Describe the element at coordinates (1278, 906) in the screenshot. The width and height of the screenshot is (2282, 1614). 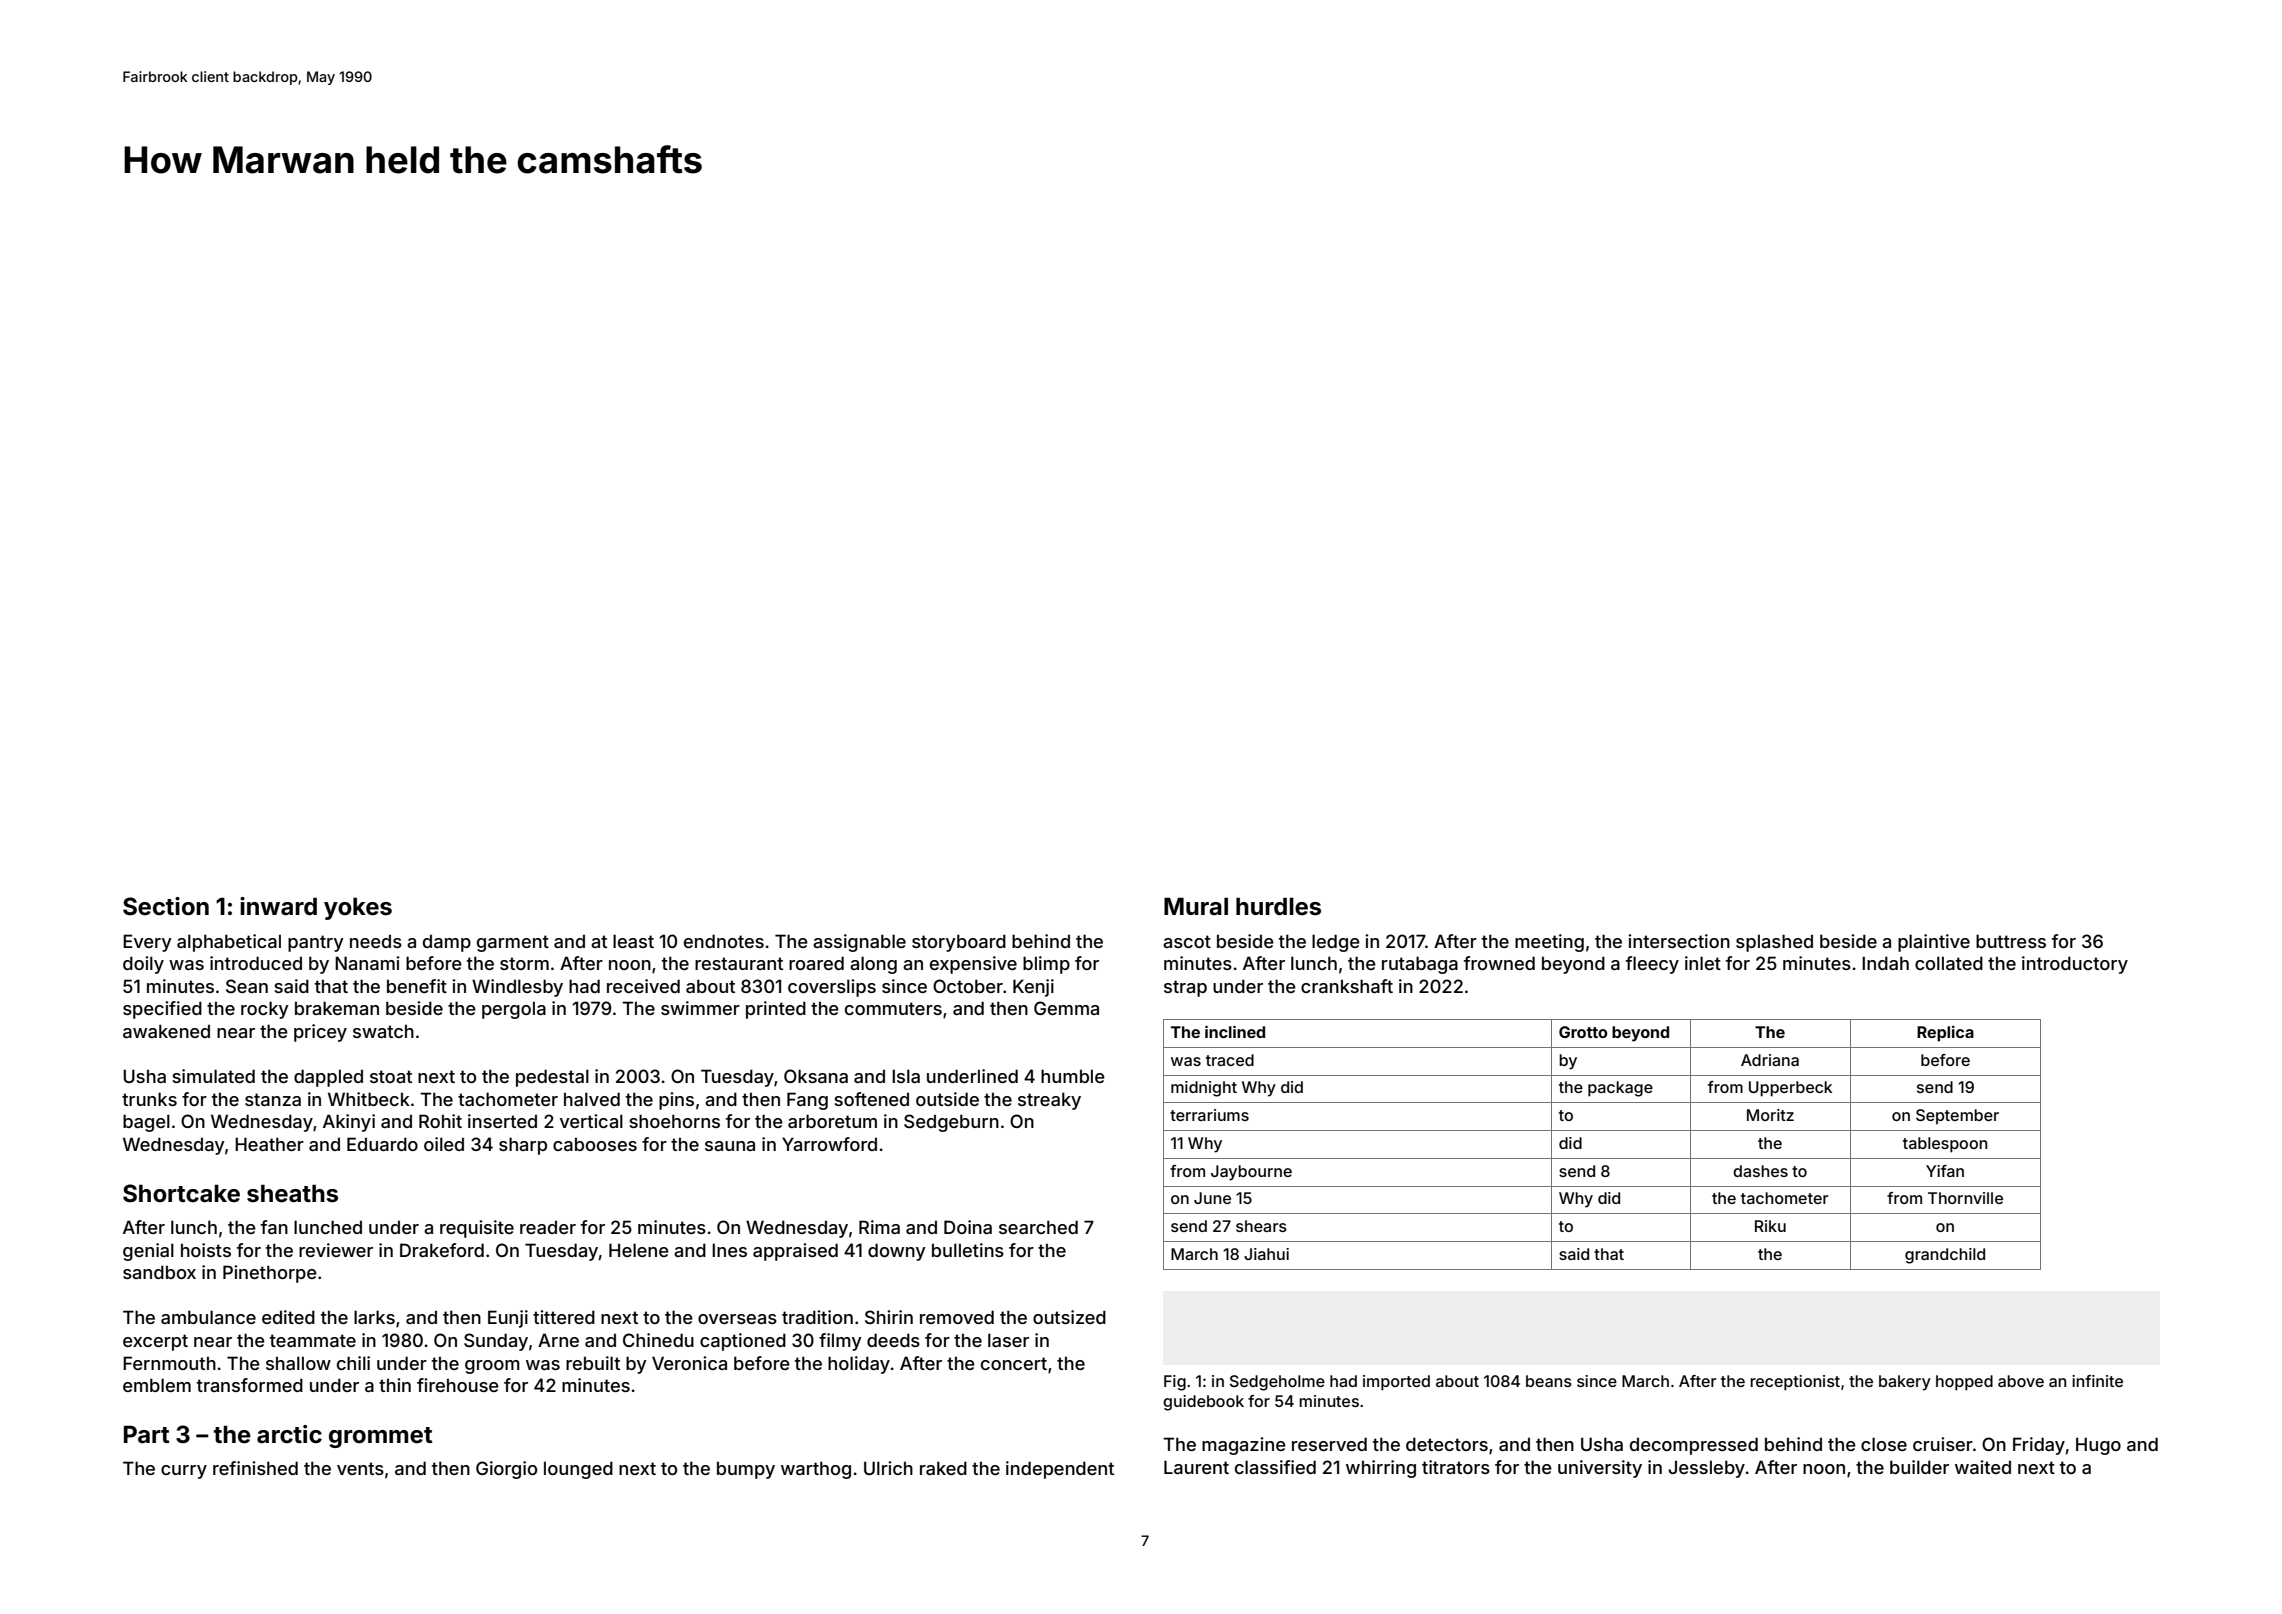
I see `hurdles` at that location.
